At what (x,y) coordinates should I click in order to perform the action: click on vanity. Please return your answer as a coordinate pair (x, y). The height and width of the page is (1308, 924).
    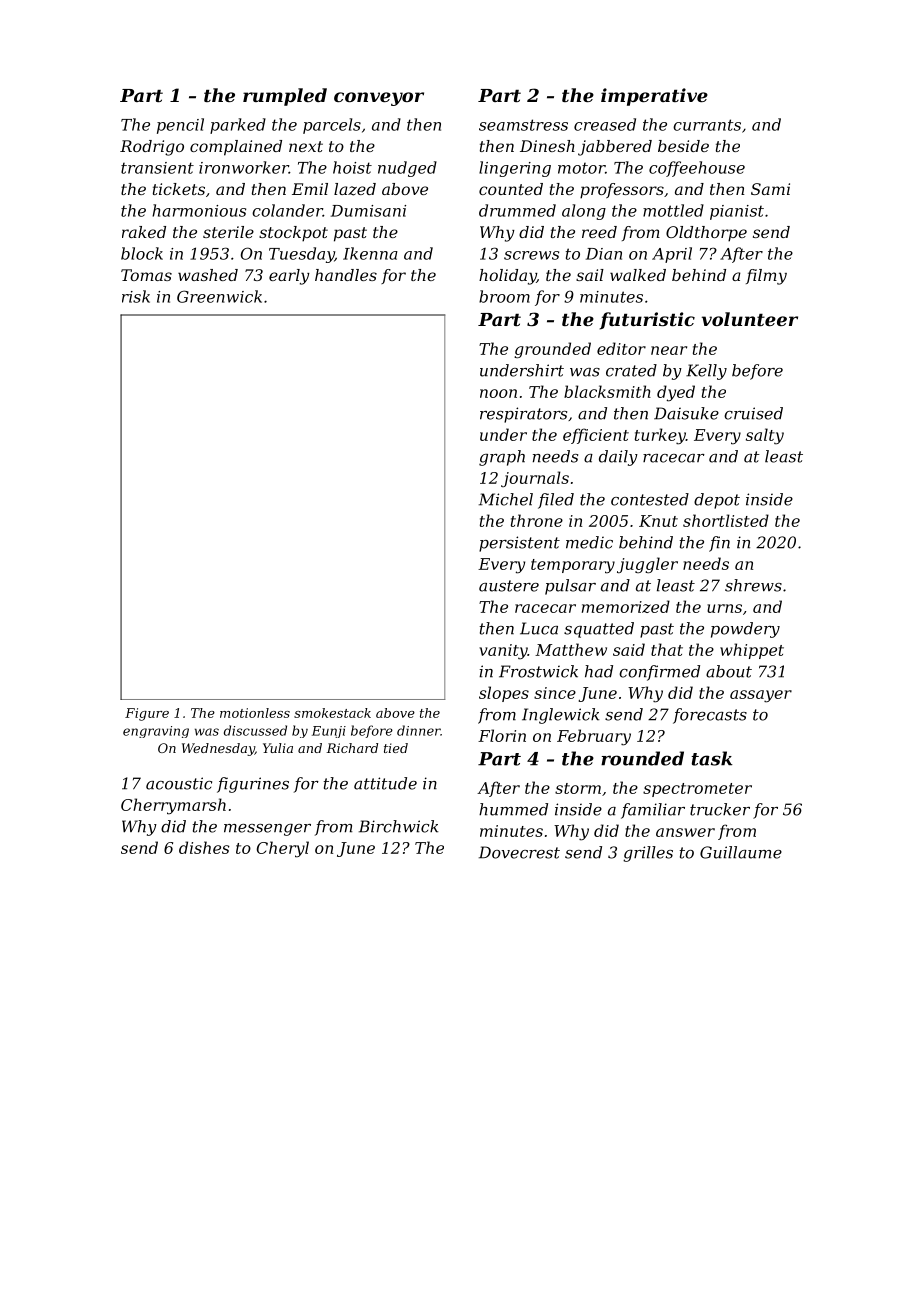
    Looking at the image, I should click on (503, 652).
